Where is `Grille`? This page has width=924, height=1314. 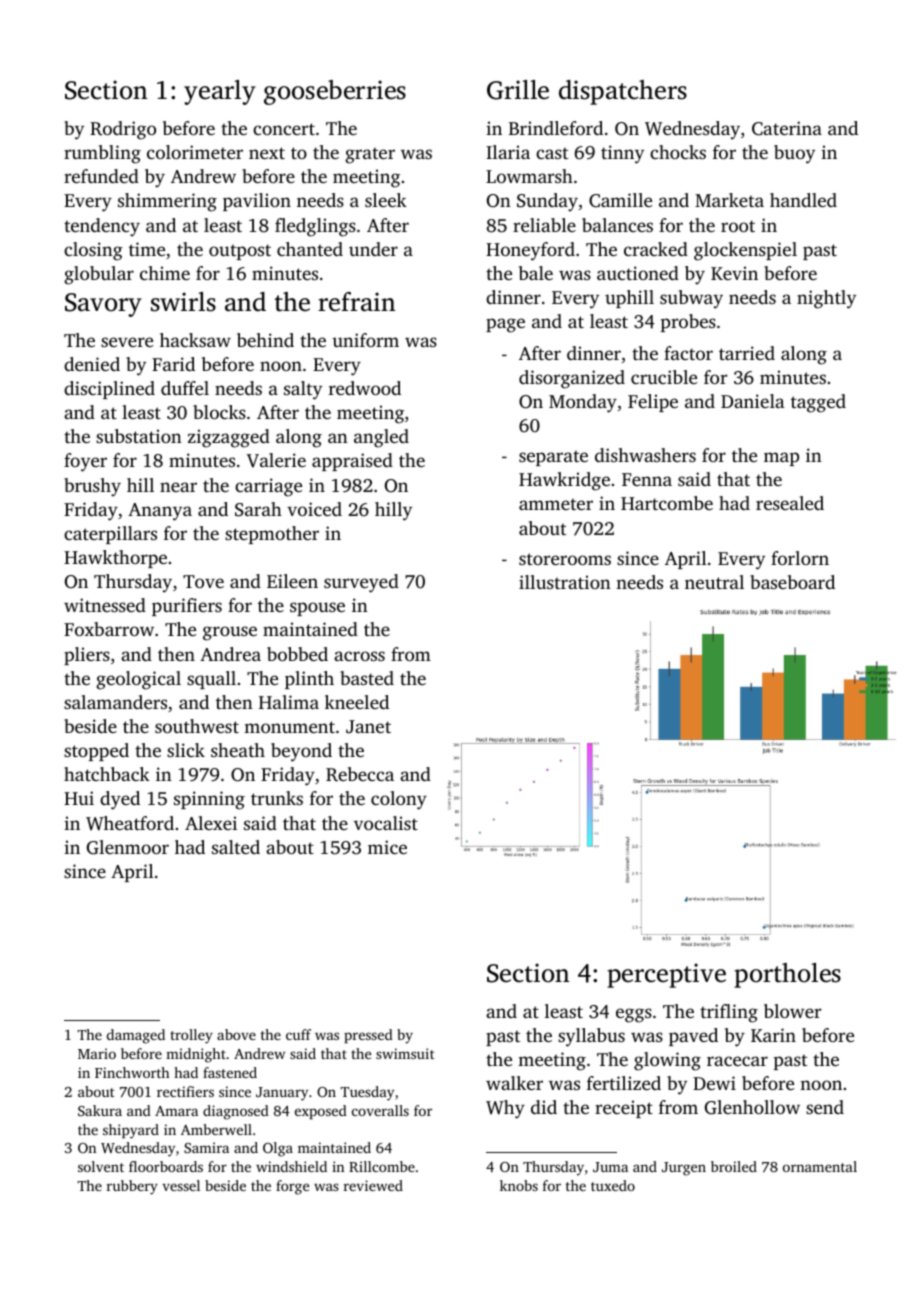
Grille is located at coordinates (518, 90).
